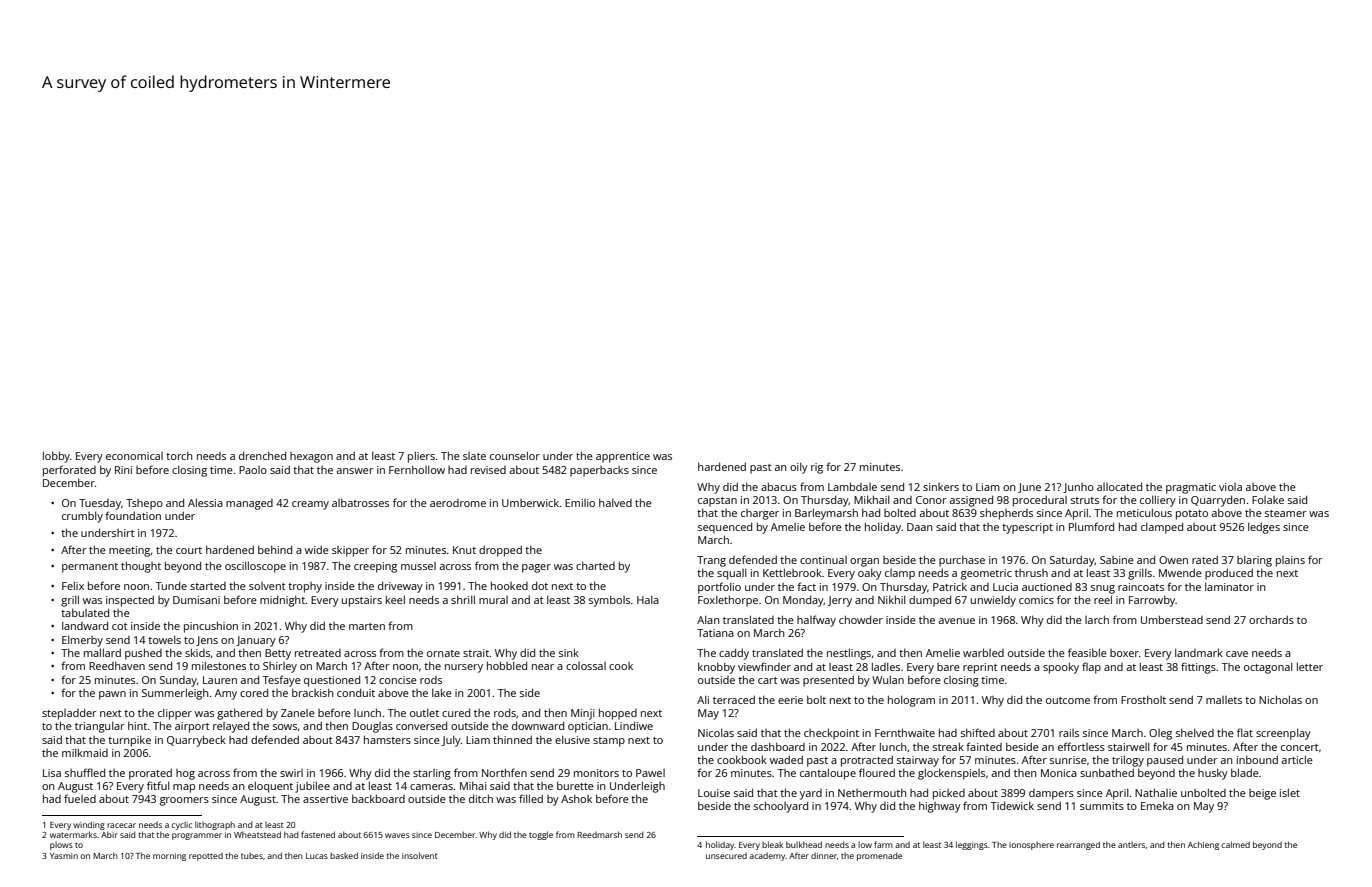 Image resolution: width=1372 pixels, height=887 pixels. I want to click on sunrise, so click(1068, 760).
